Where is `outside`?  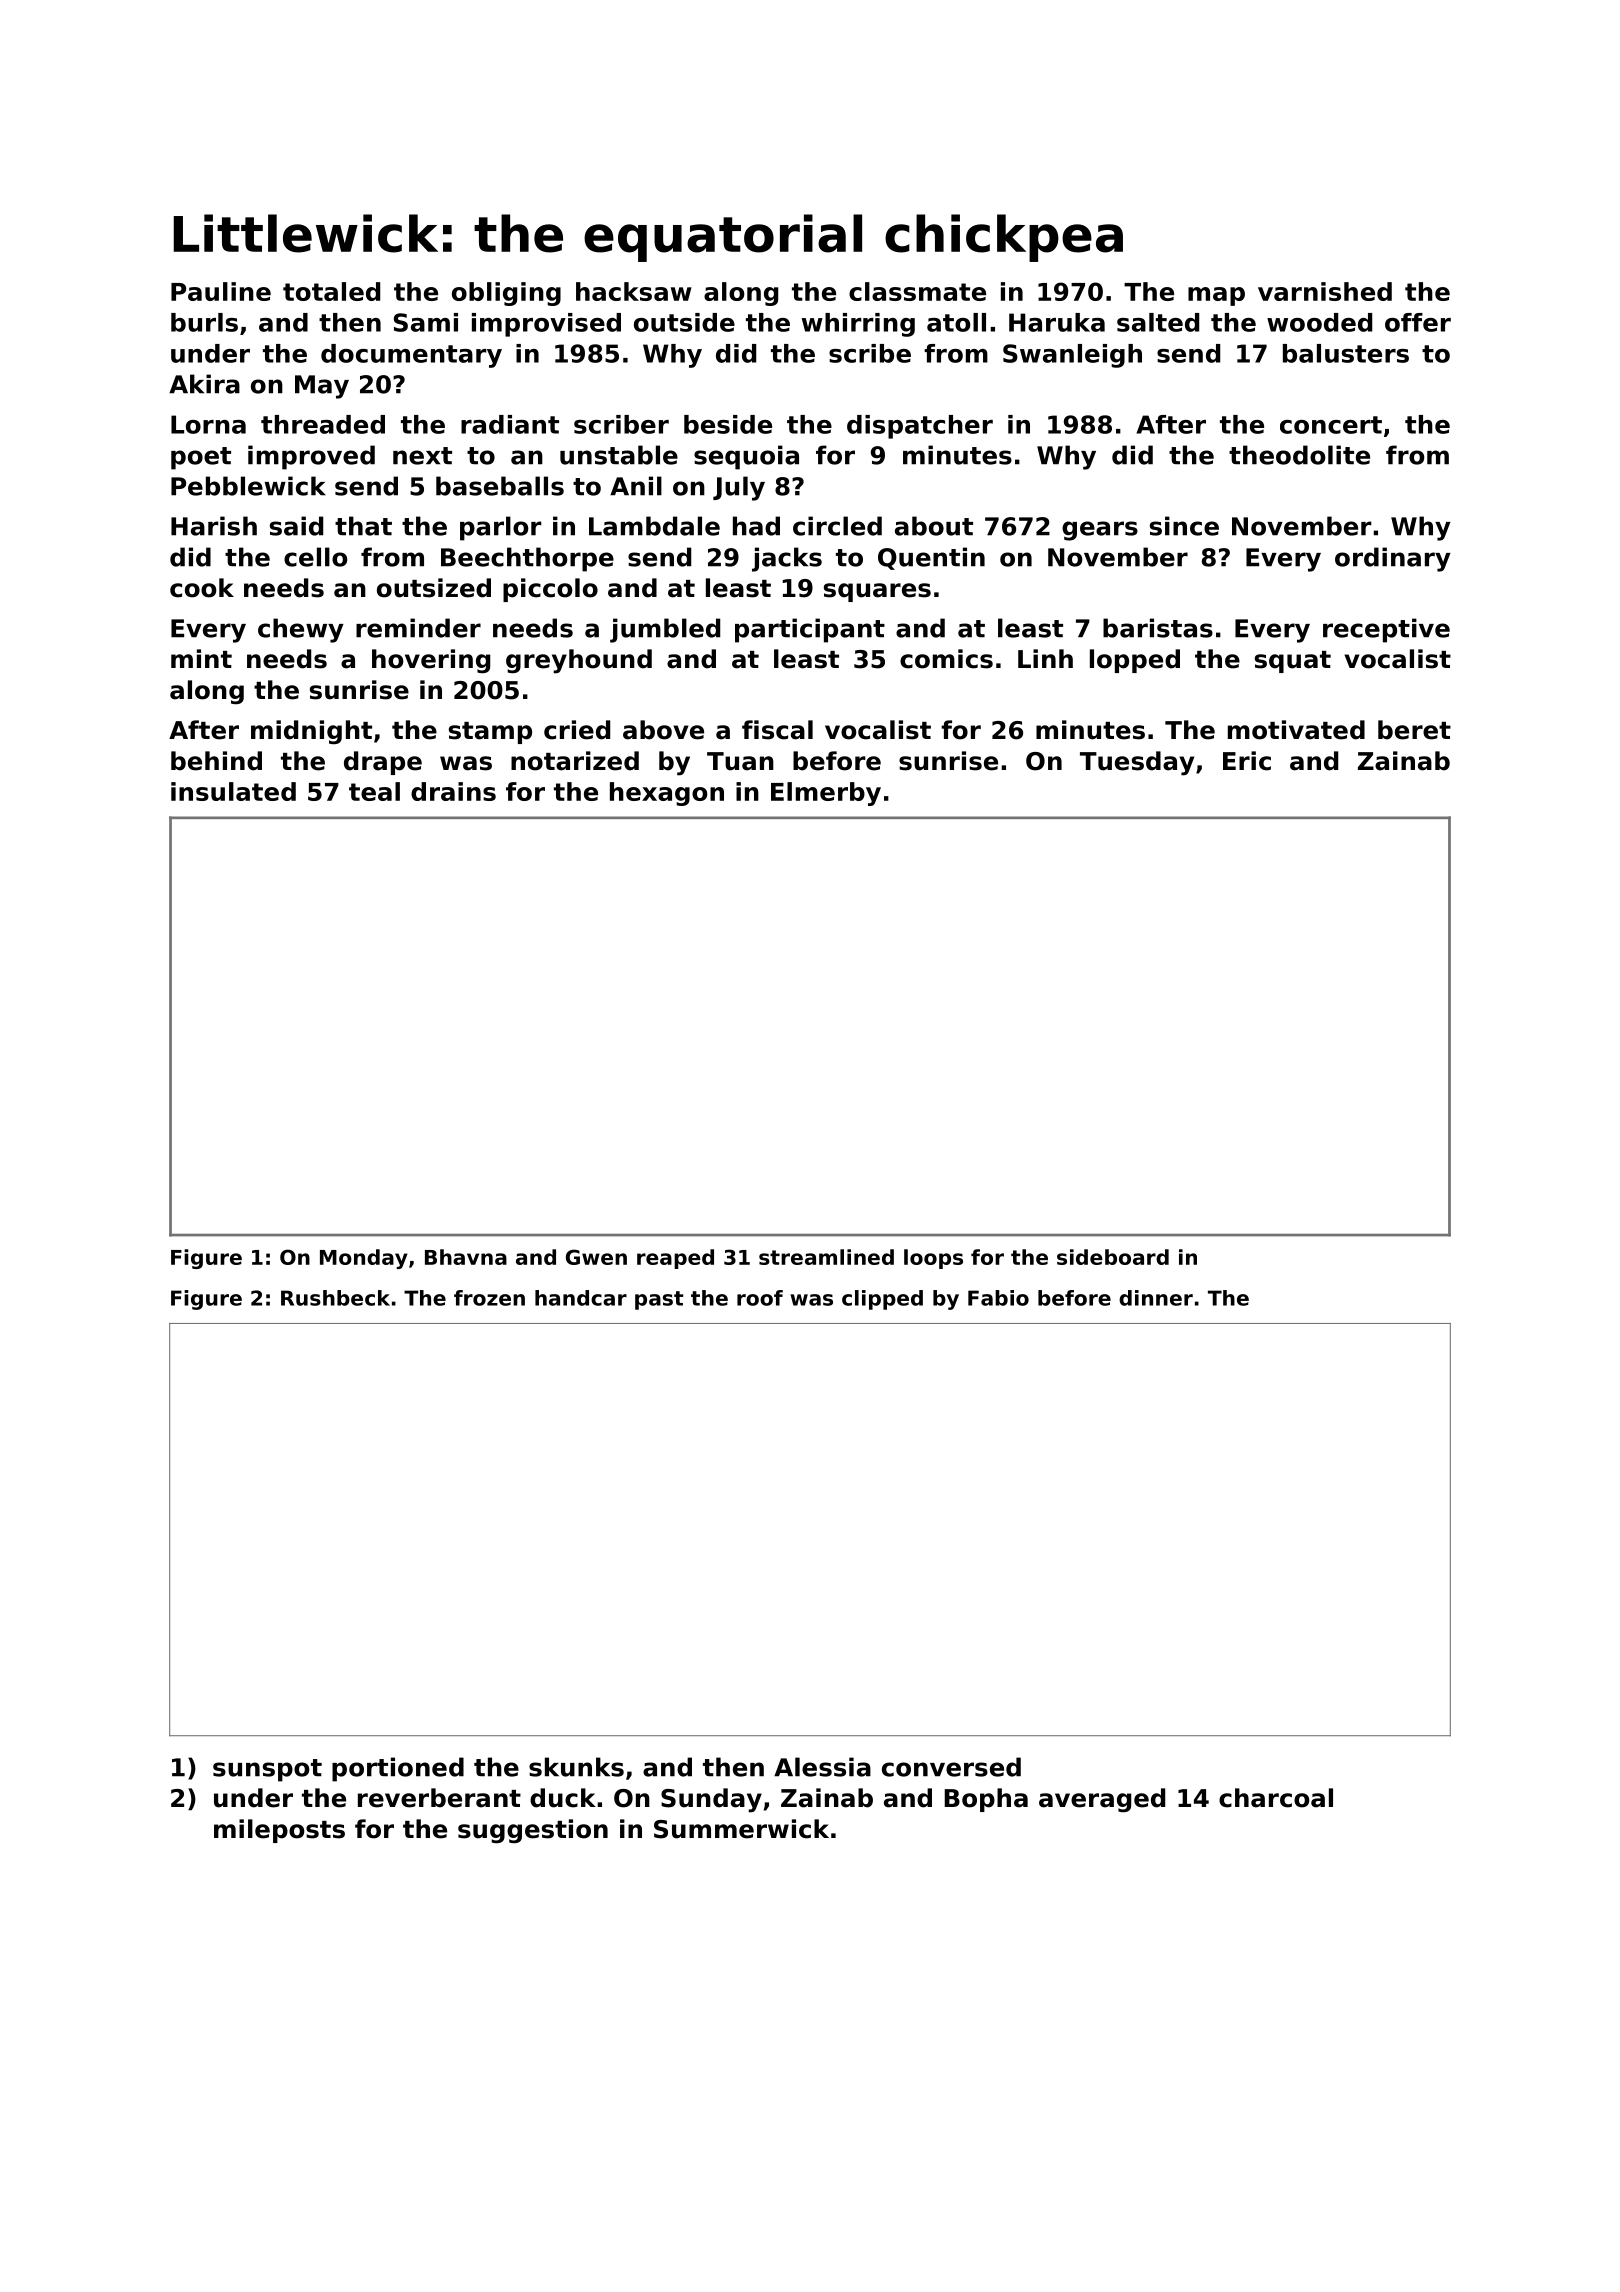 outside is located at coordinates (684, 322).
